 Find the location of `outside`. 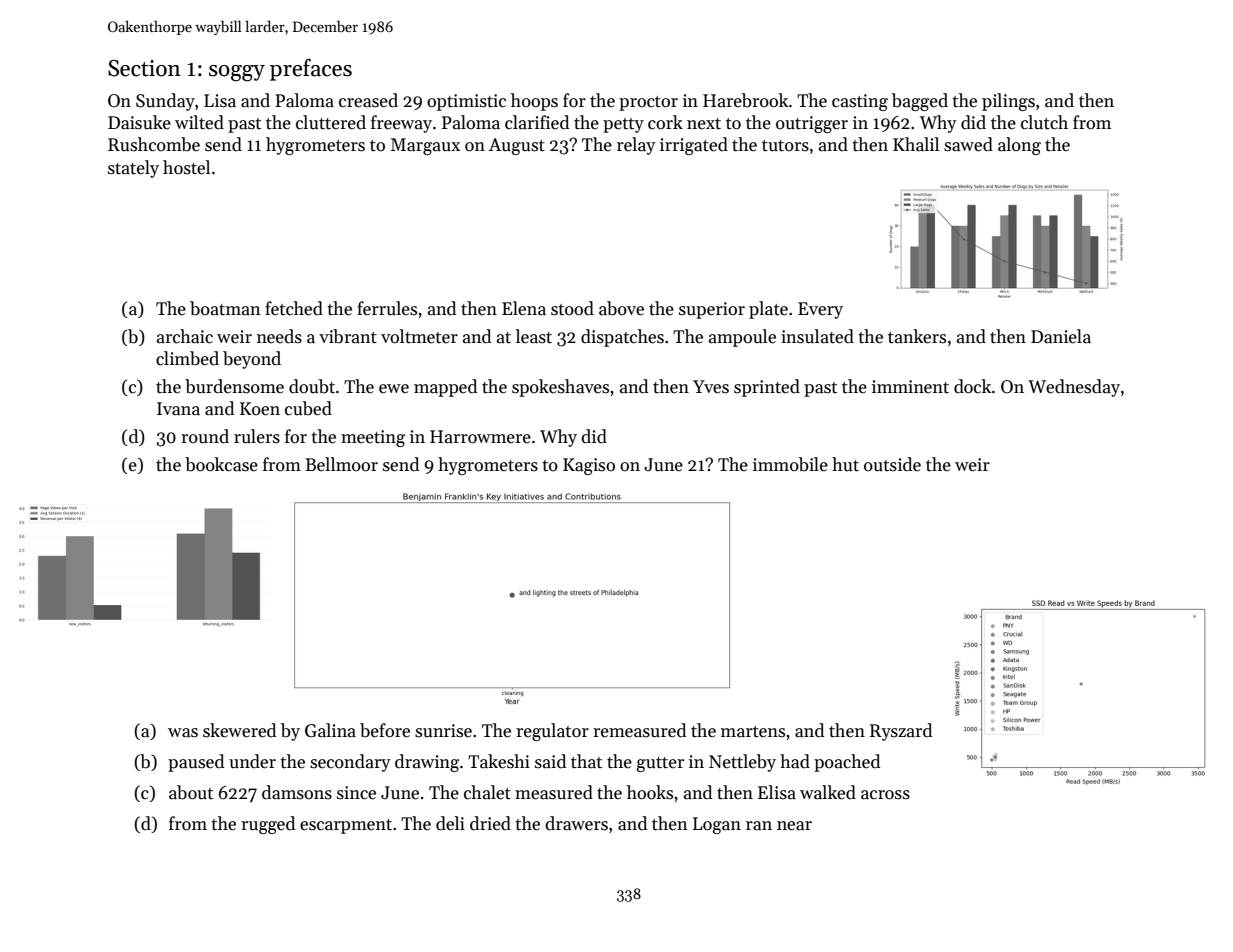

outside is located at coordinates (892, 464).
